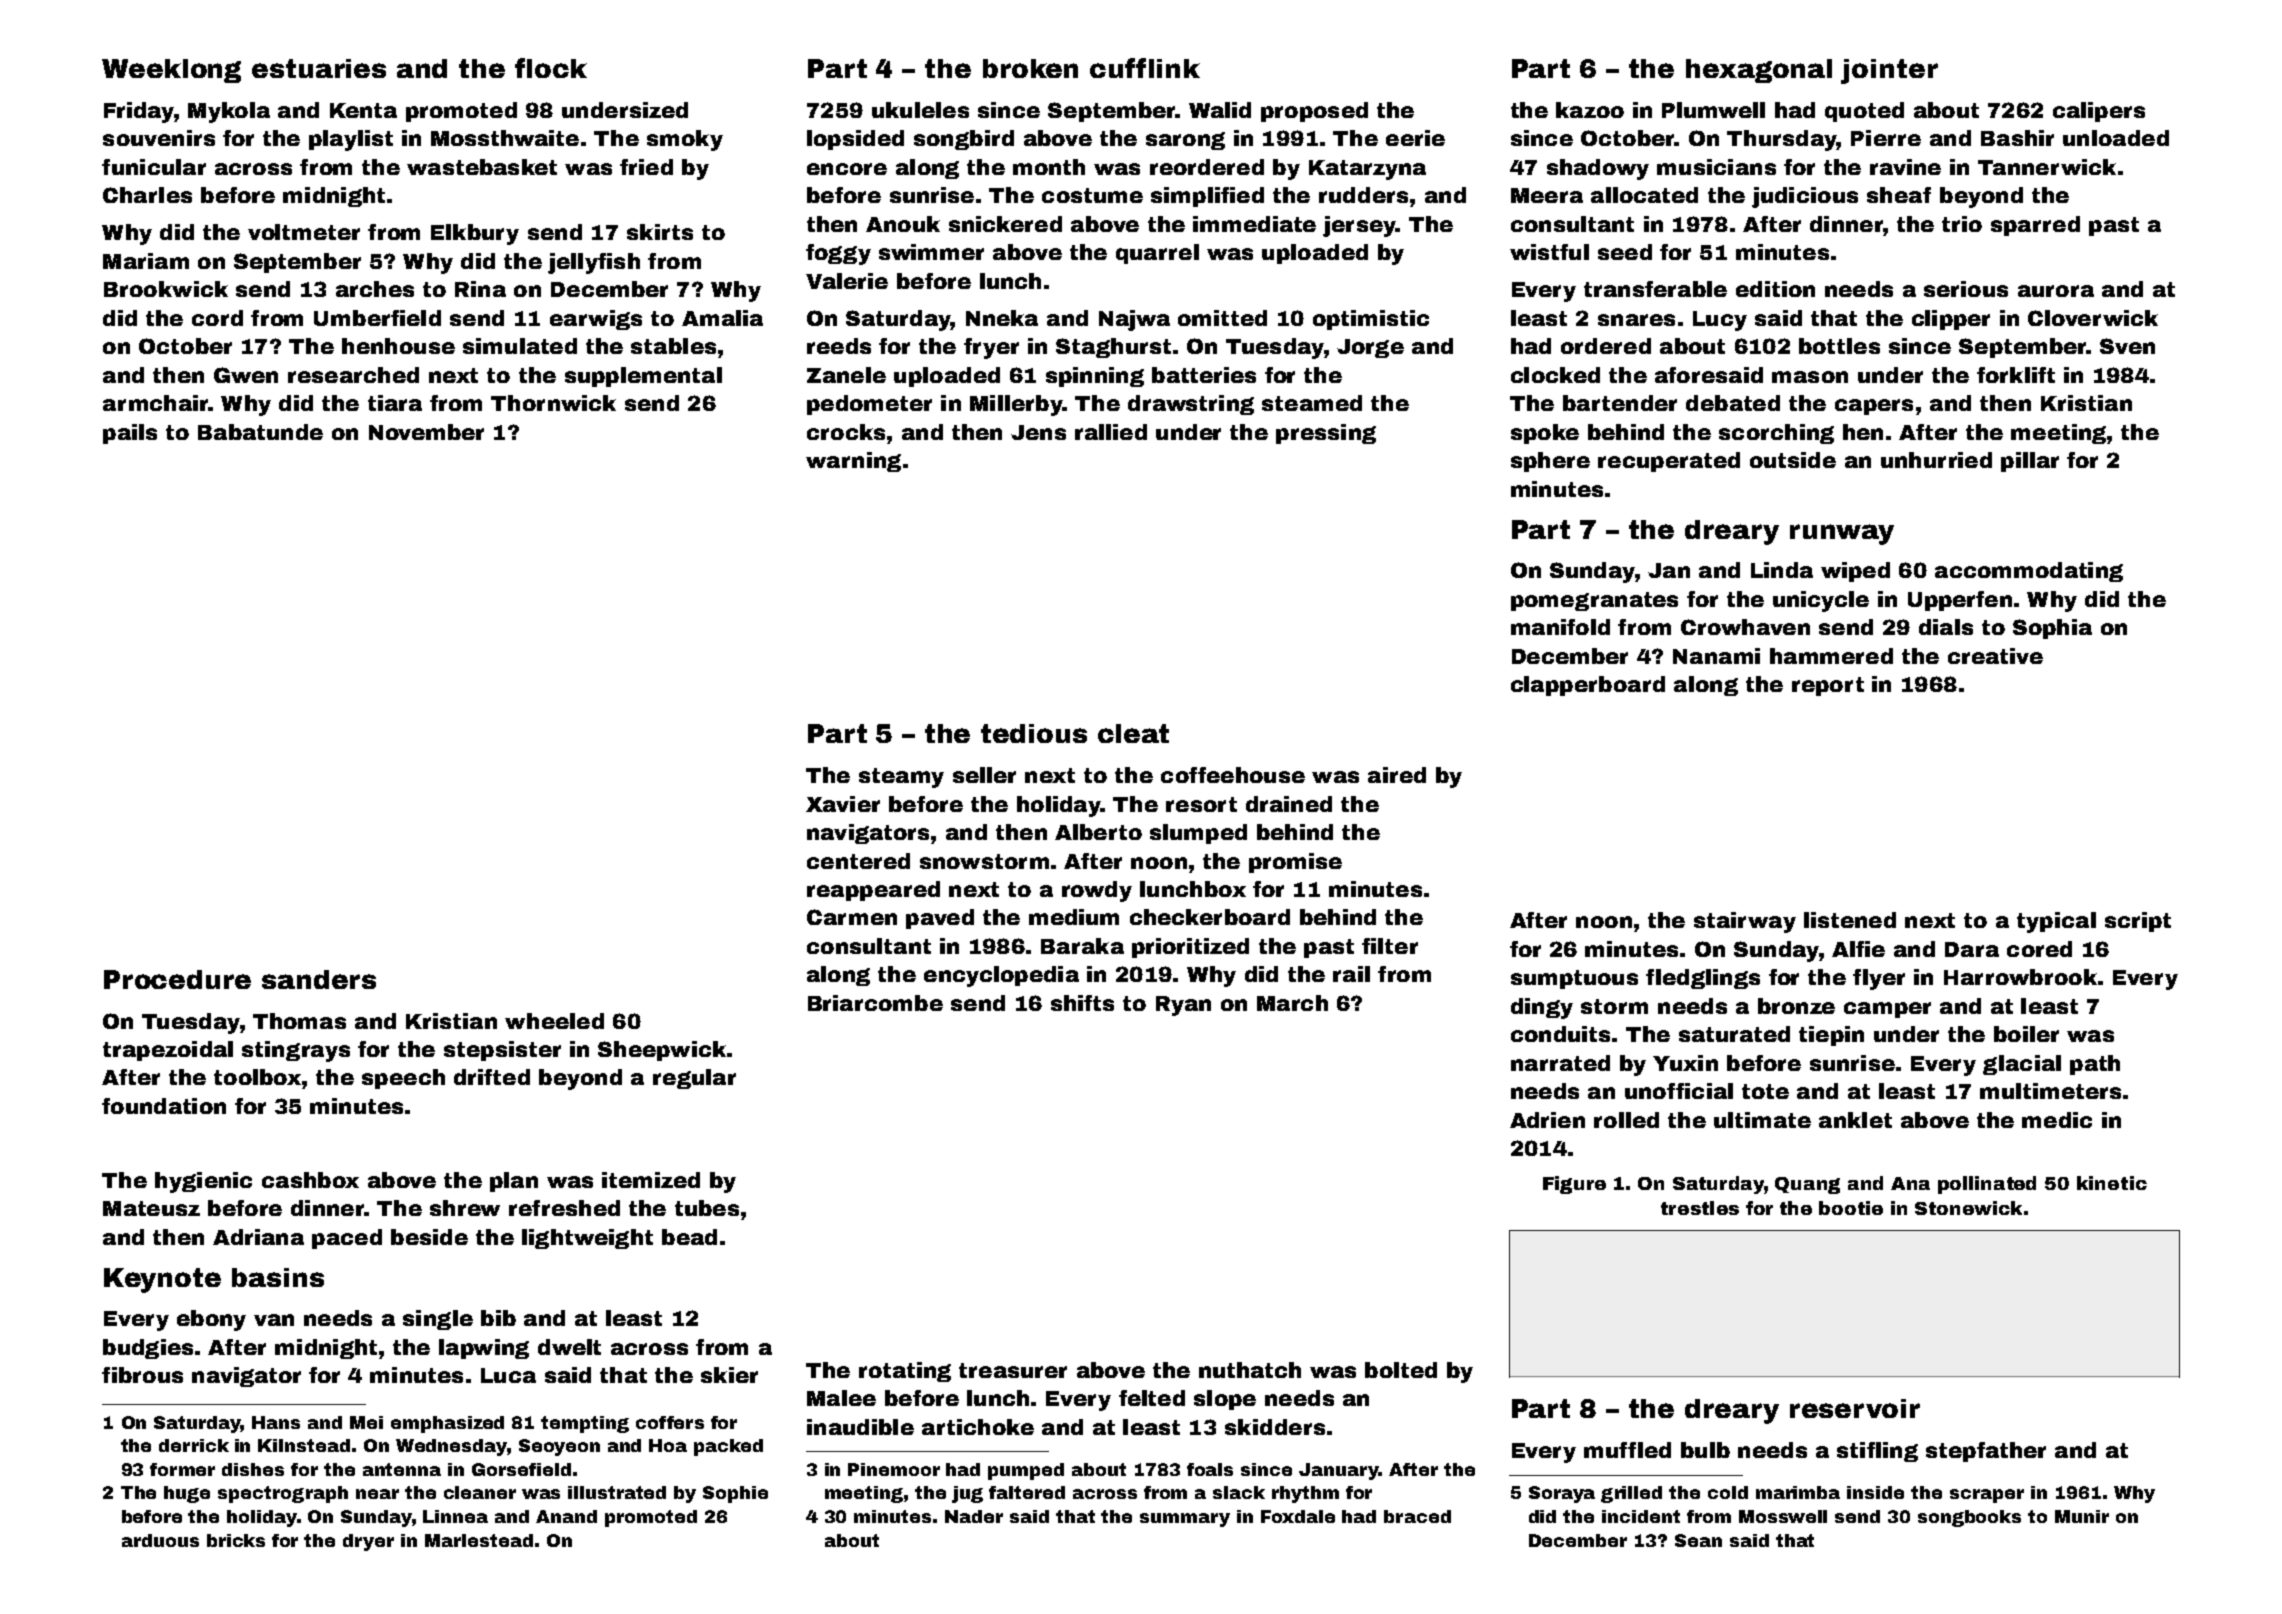 This screenshot has width=2282, height=1614. What do you see at coordinates (1831, 656) in the screenshot?
I see `hammered` at bounding box center [1831, 656].
